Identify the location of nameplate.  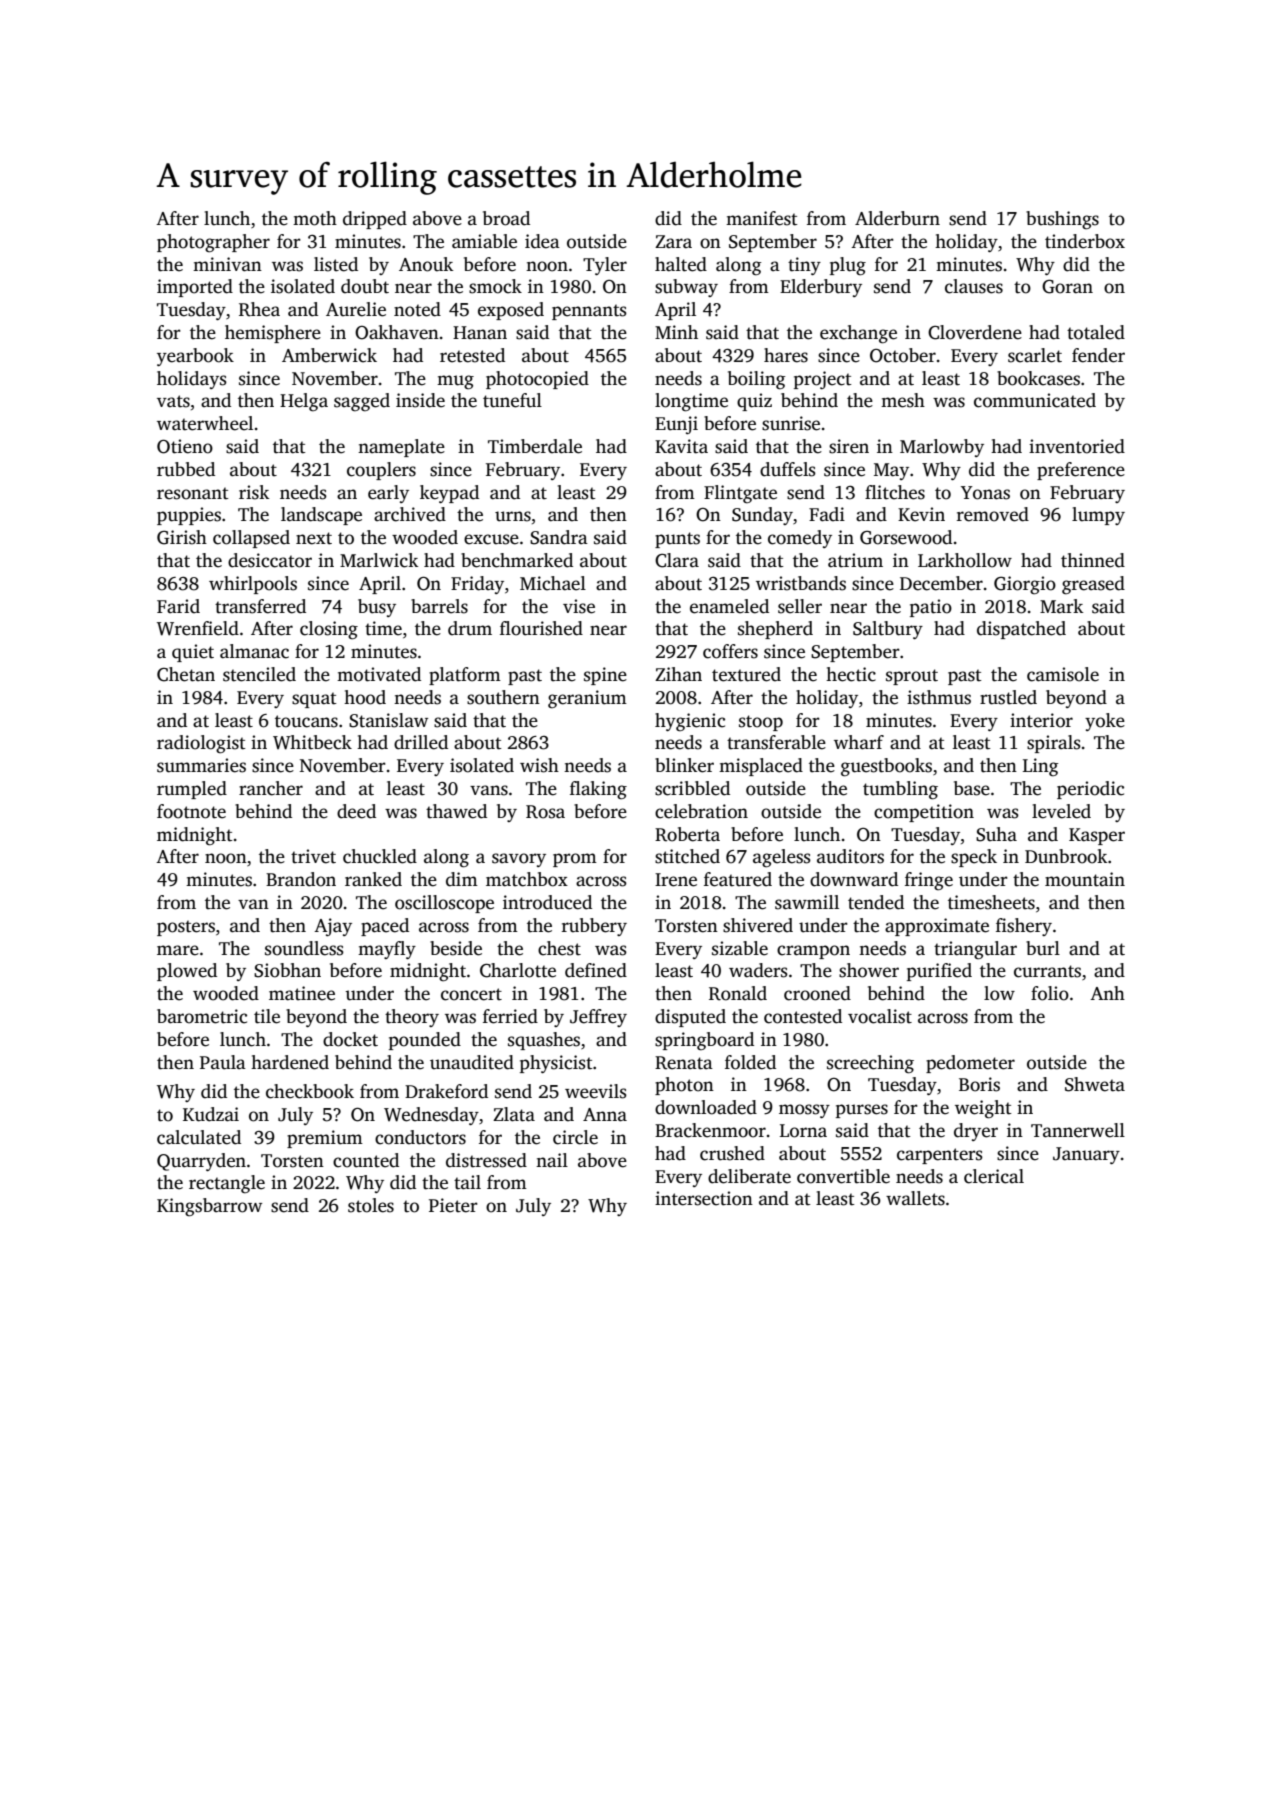
(401, 448).
